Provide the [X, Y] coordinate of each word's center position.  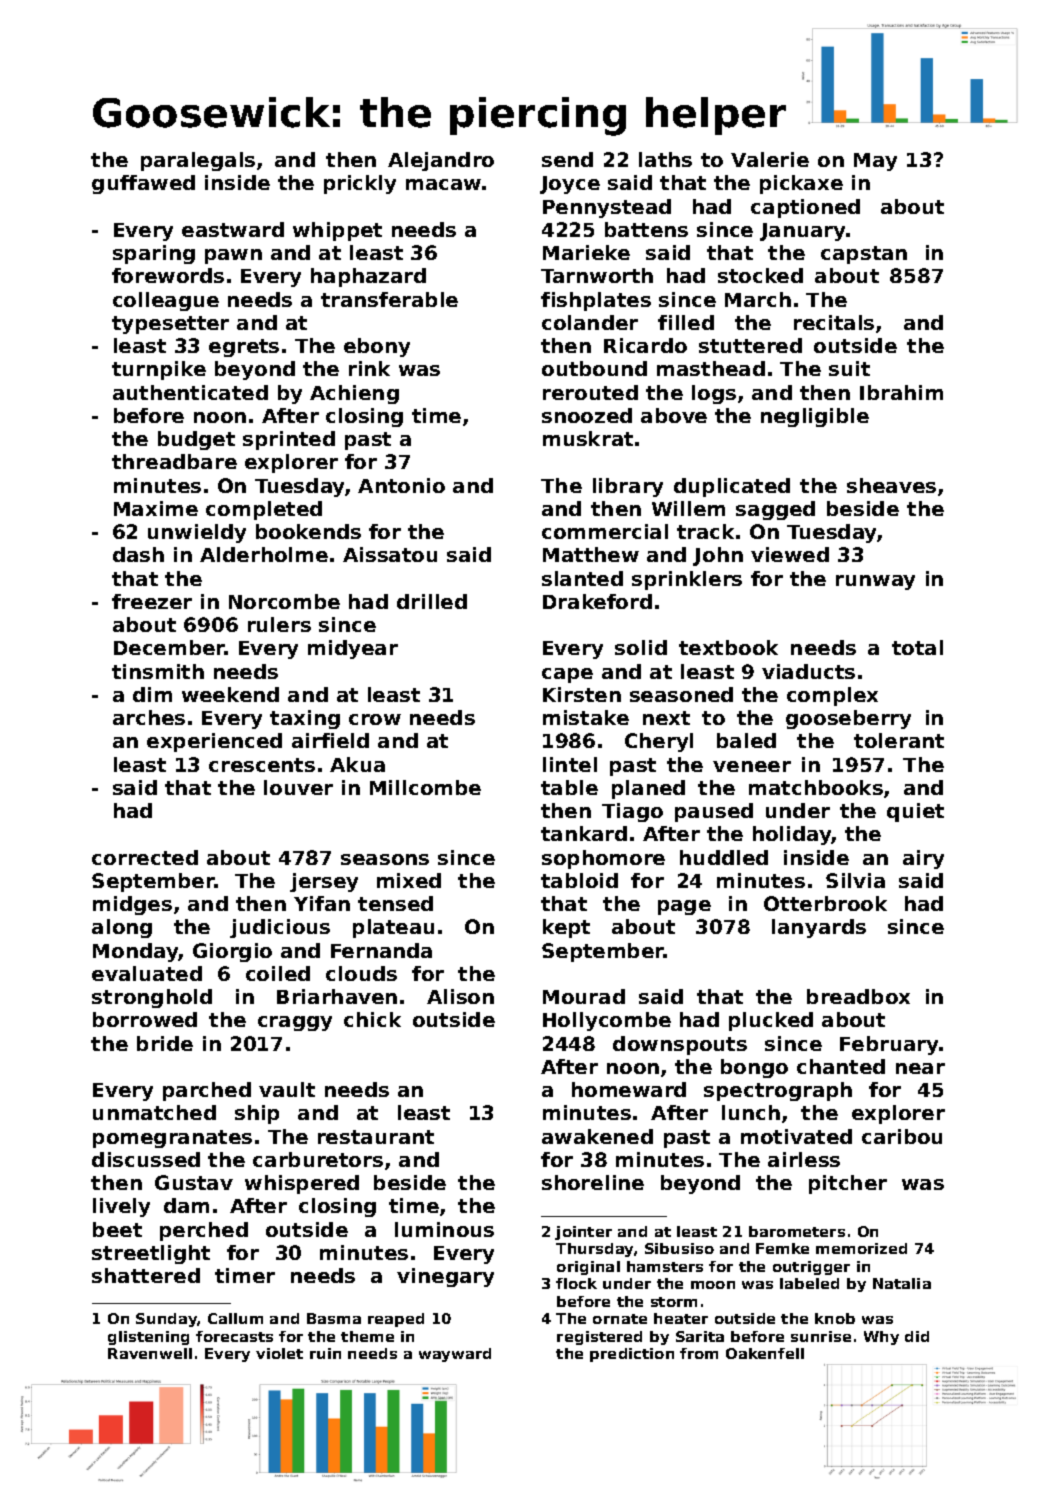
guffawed [143, 184]
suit [849, 368]
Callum [235, 1318]
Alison [460, 996]
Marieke [586, 252]
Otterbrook [825, 903]
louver [298, 787]
